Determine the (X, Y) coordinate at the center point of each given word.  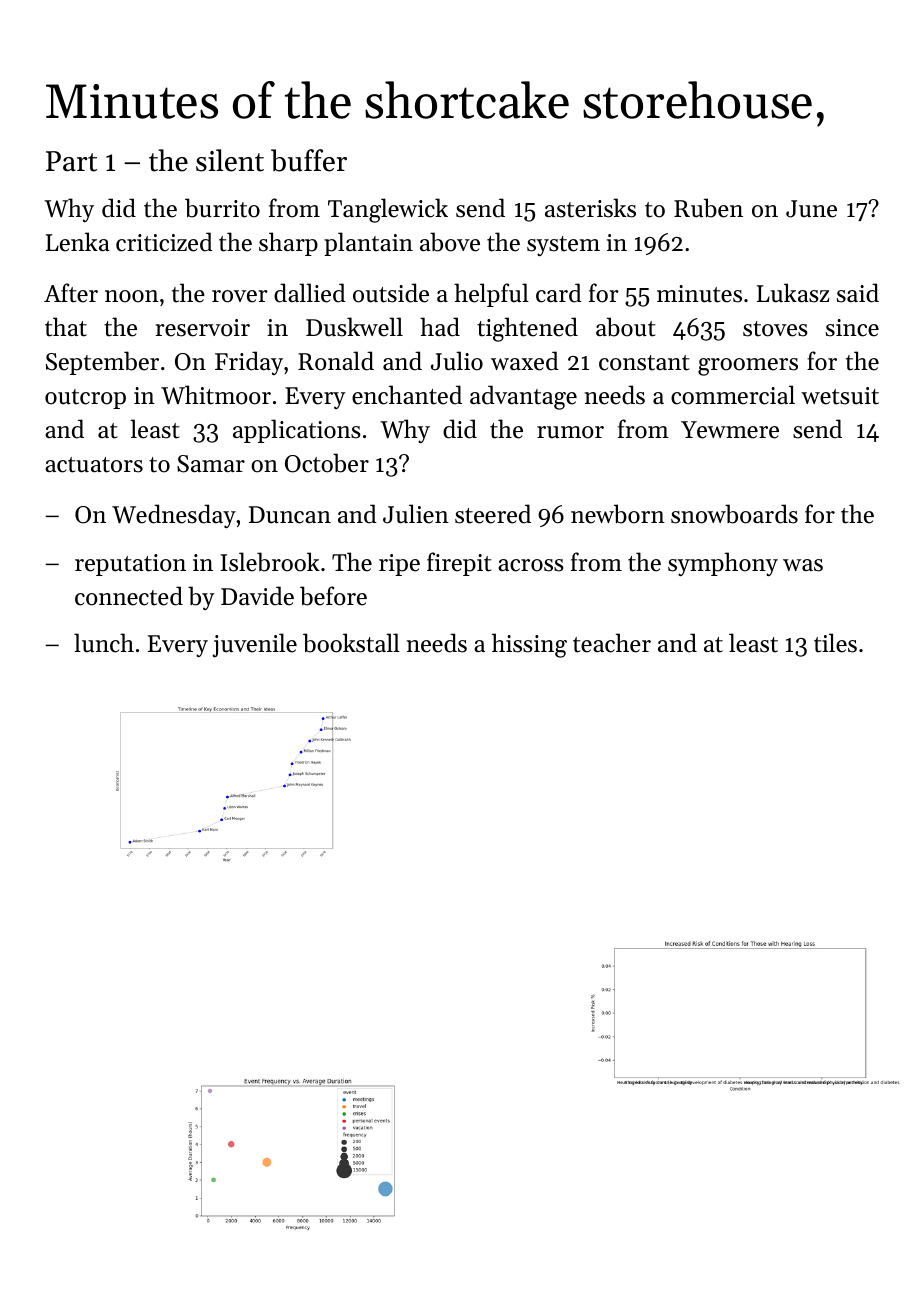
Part (71, 161)
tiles (835, 643)
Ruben (708, 208)
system (563, 246)
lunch (104, 643)
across (531, 565)
